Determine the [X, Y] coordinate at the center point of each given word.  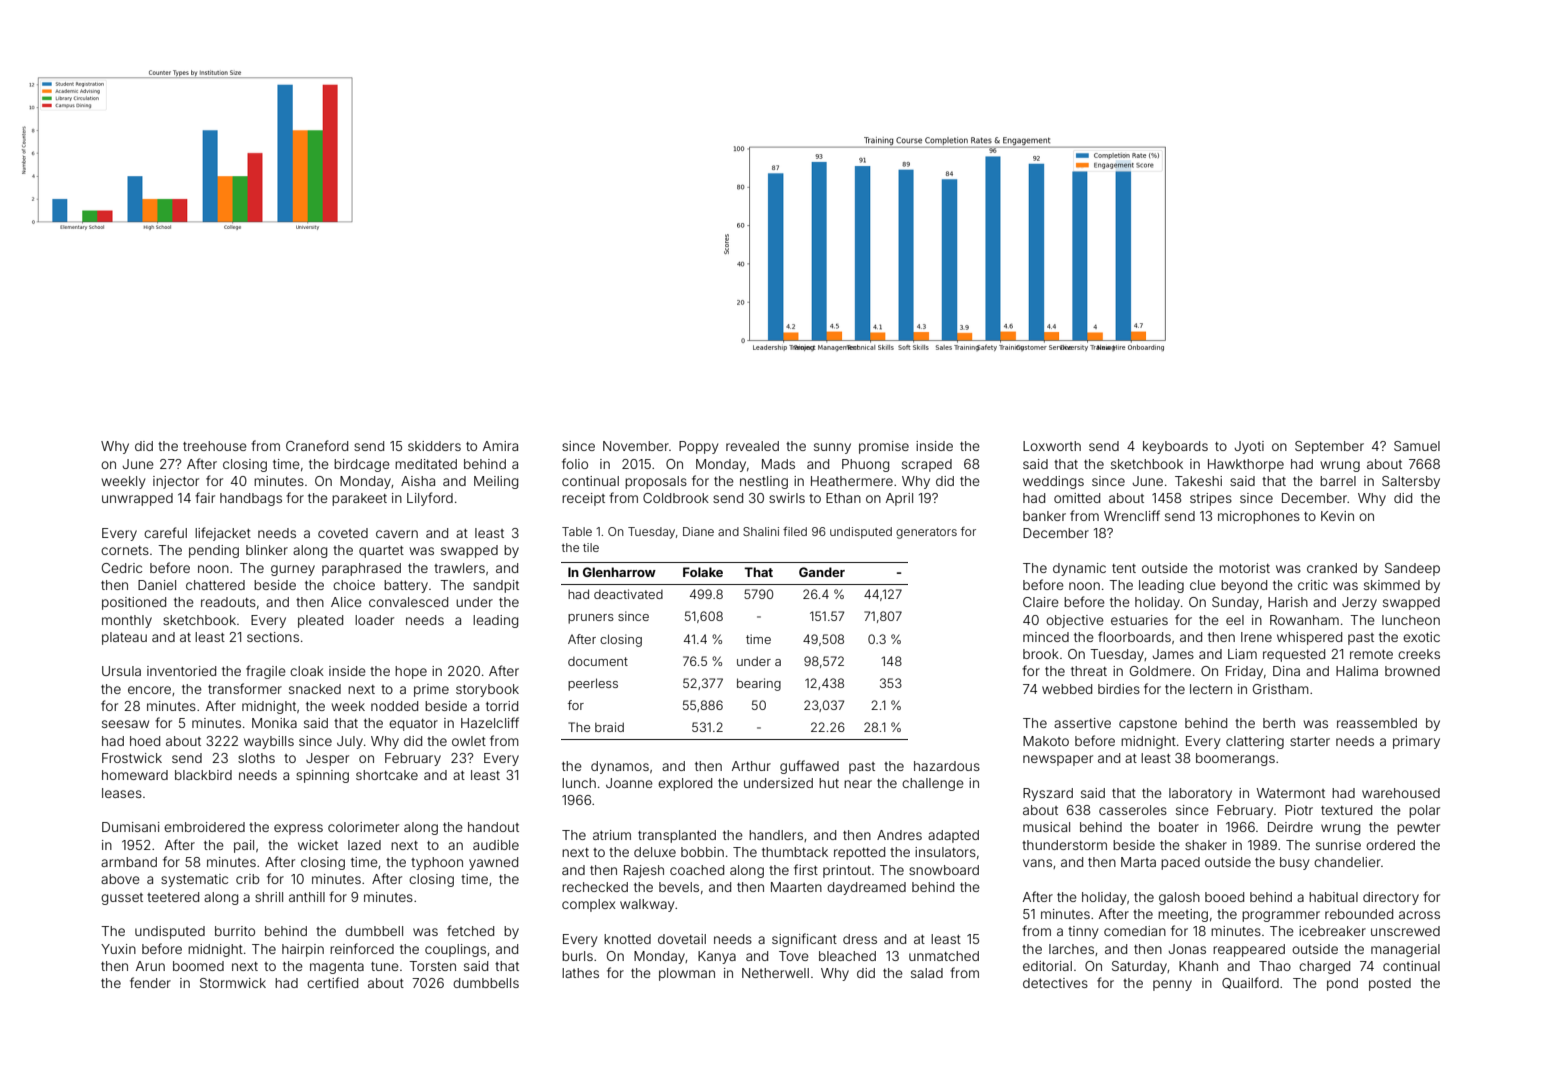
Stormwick [233, 983]
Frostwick [132, 758]
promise [884, 447]
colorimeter [363, 827]
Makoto [1046, 741]
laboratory [1200, 794]
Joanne [629, 783]
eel [1235, 620]
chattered [215, 585]
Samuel [1417, 446]
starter [1310, 741]
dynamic [1079, 569]
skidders [434, 446]
